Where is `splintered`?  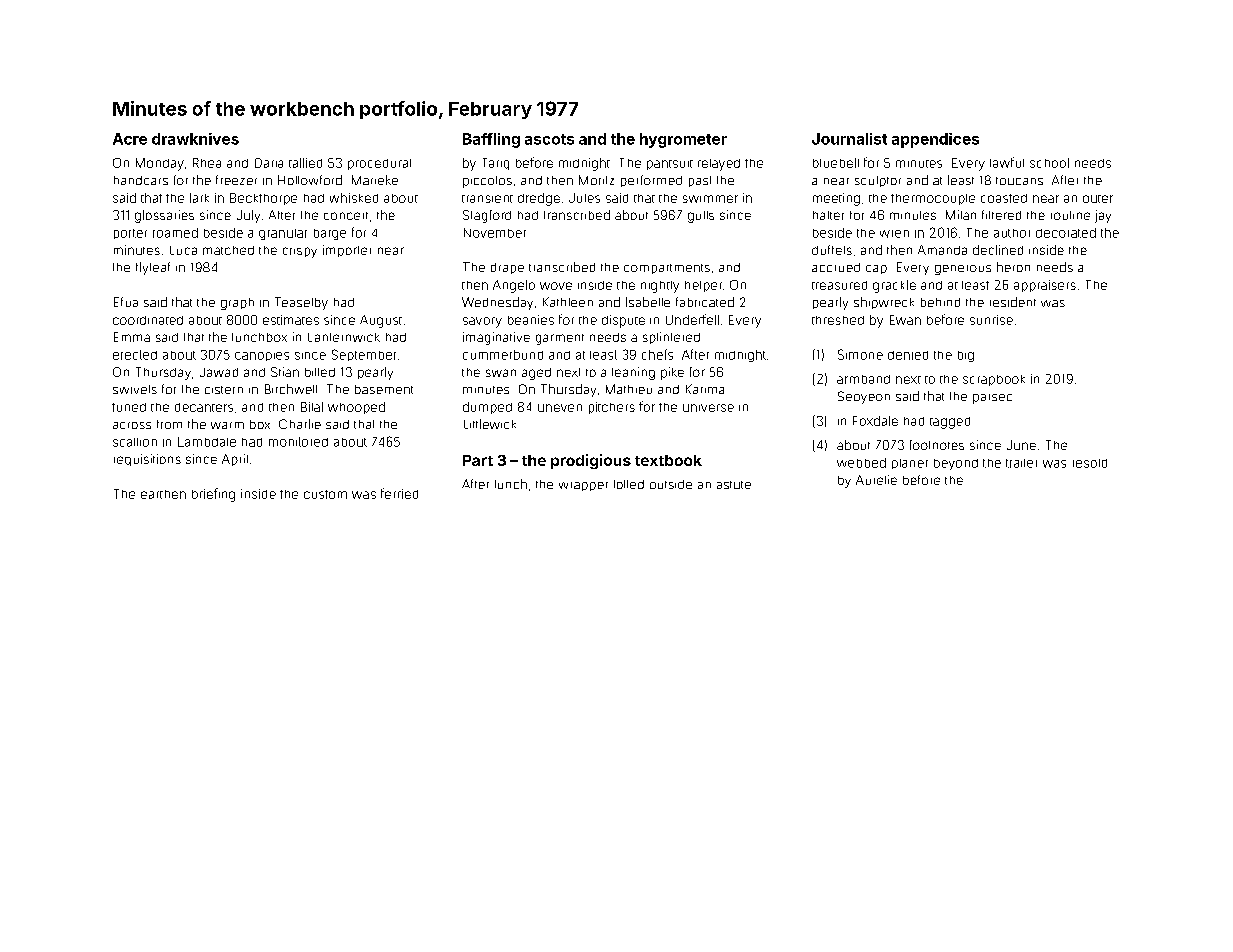
splintered is located at coordinates (671, 338).
